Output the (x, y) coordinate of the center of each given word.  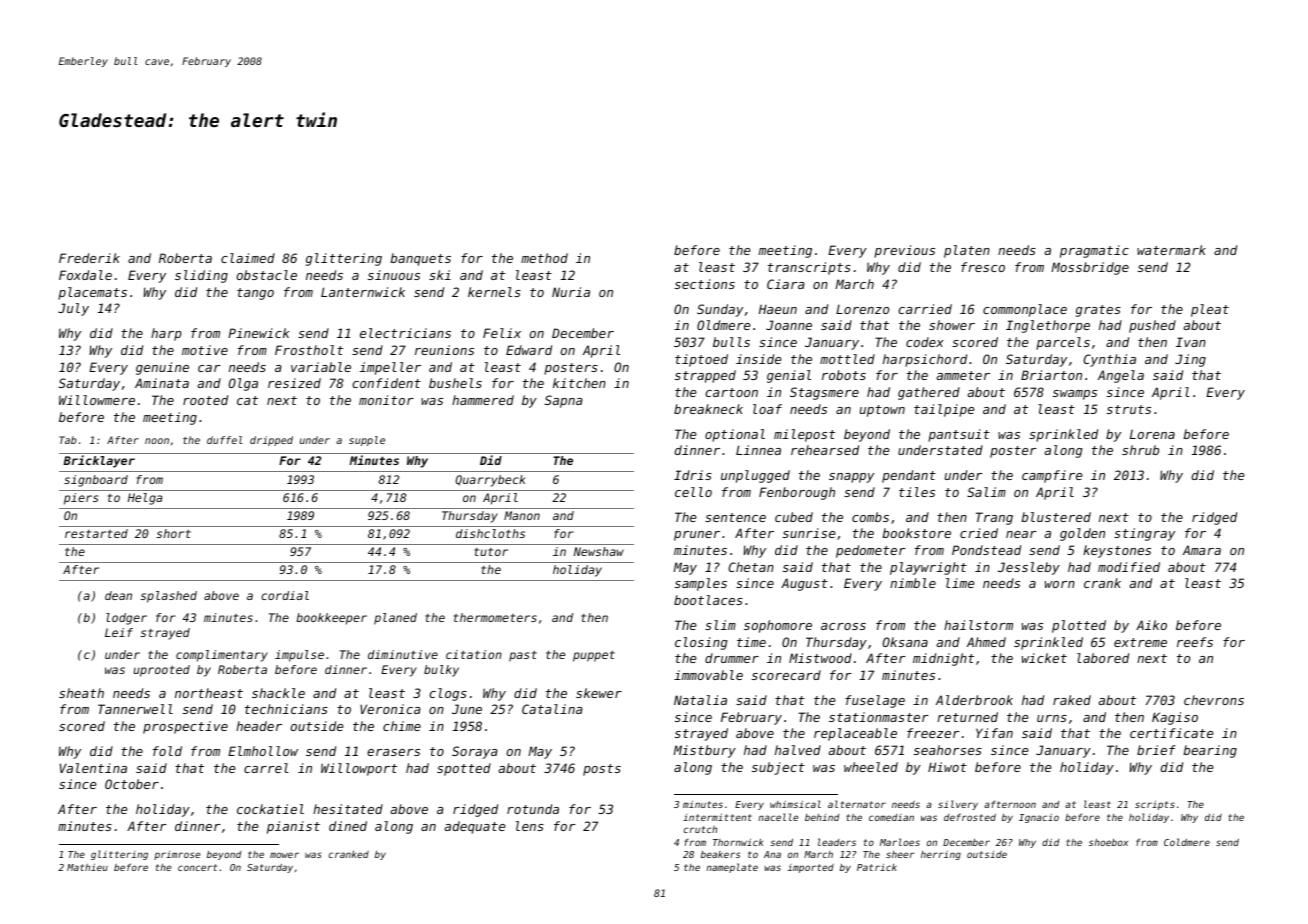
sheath (81, 693)
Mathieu (87, 867)
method (544, 258)
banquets (420, 259)
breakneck (708, 409)
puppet (594, 656)
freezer (933, 733)
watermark (1171, 250)
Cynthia (1110, 360)
